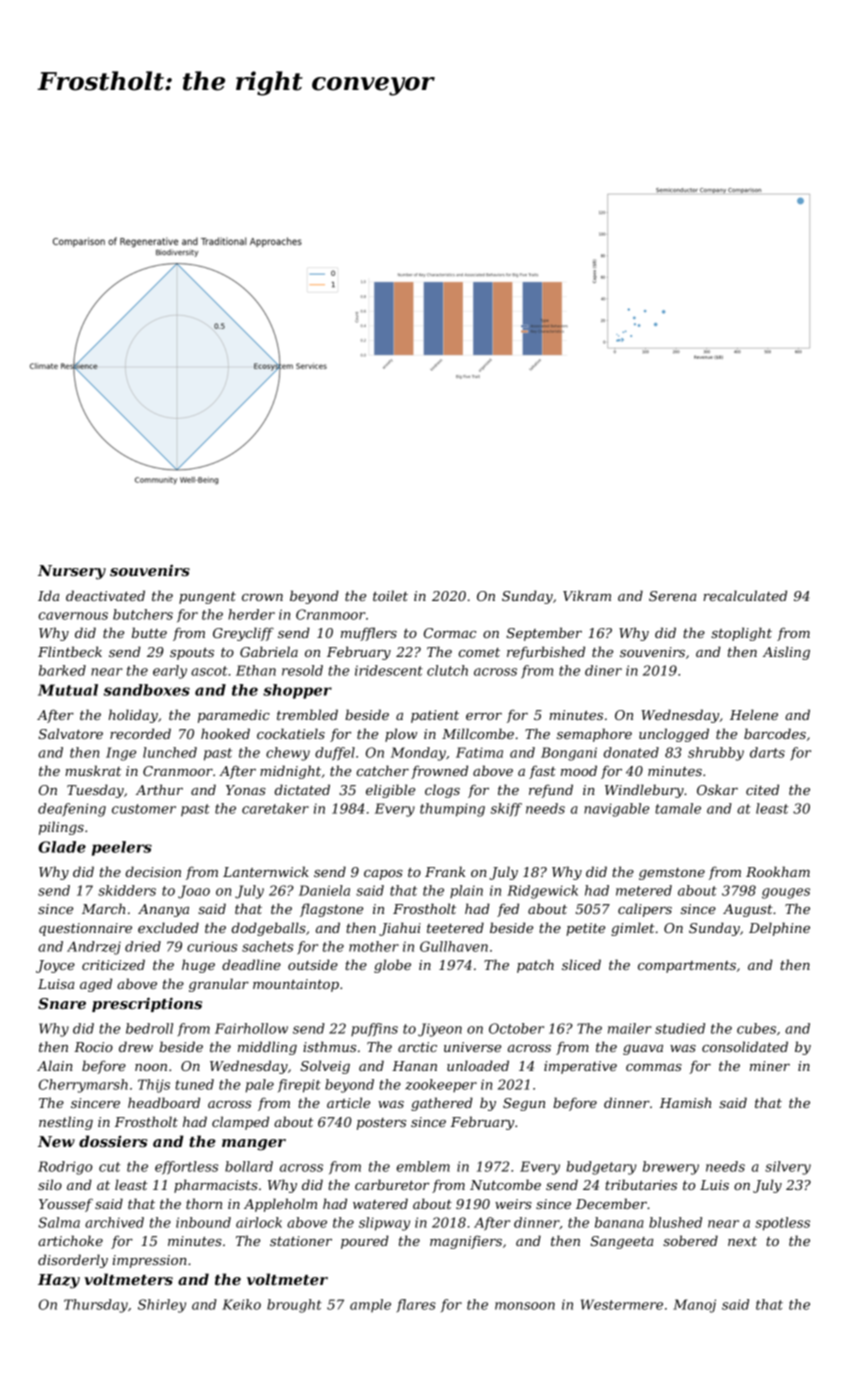  Describe the element at coordinates (390, 595) in the screenshot. I see `toilet` at that location.
